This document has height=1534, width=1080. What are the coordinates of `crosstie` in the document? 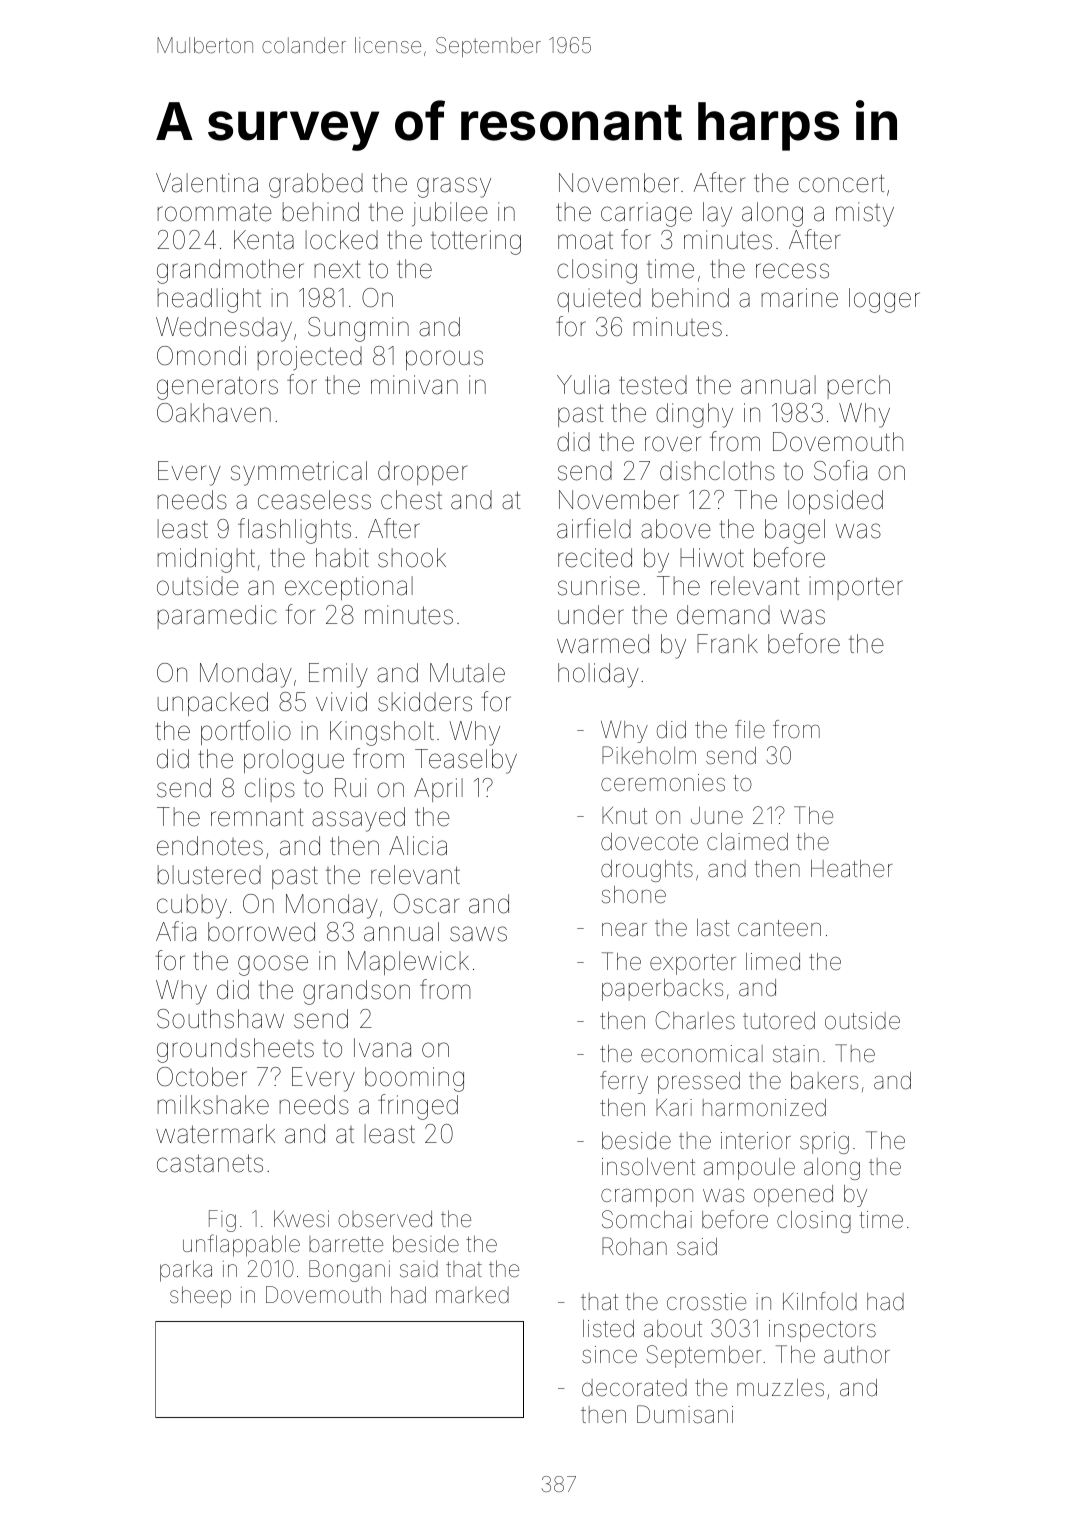 It's located at (706, 1302).
